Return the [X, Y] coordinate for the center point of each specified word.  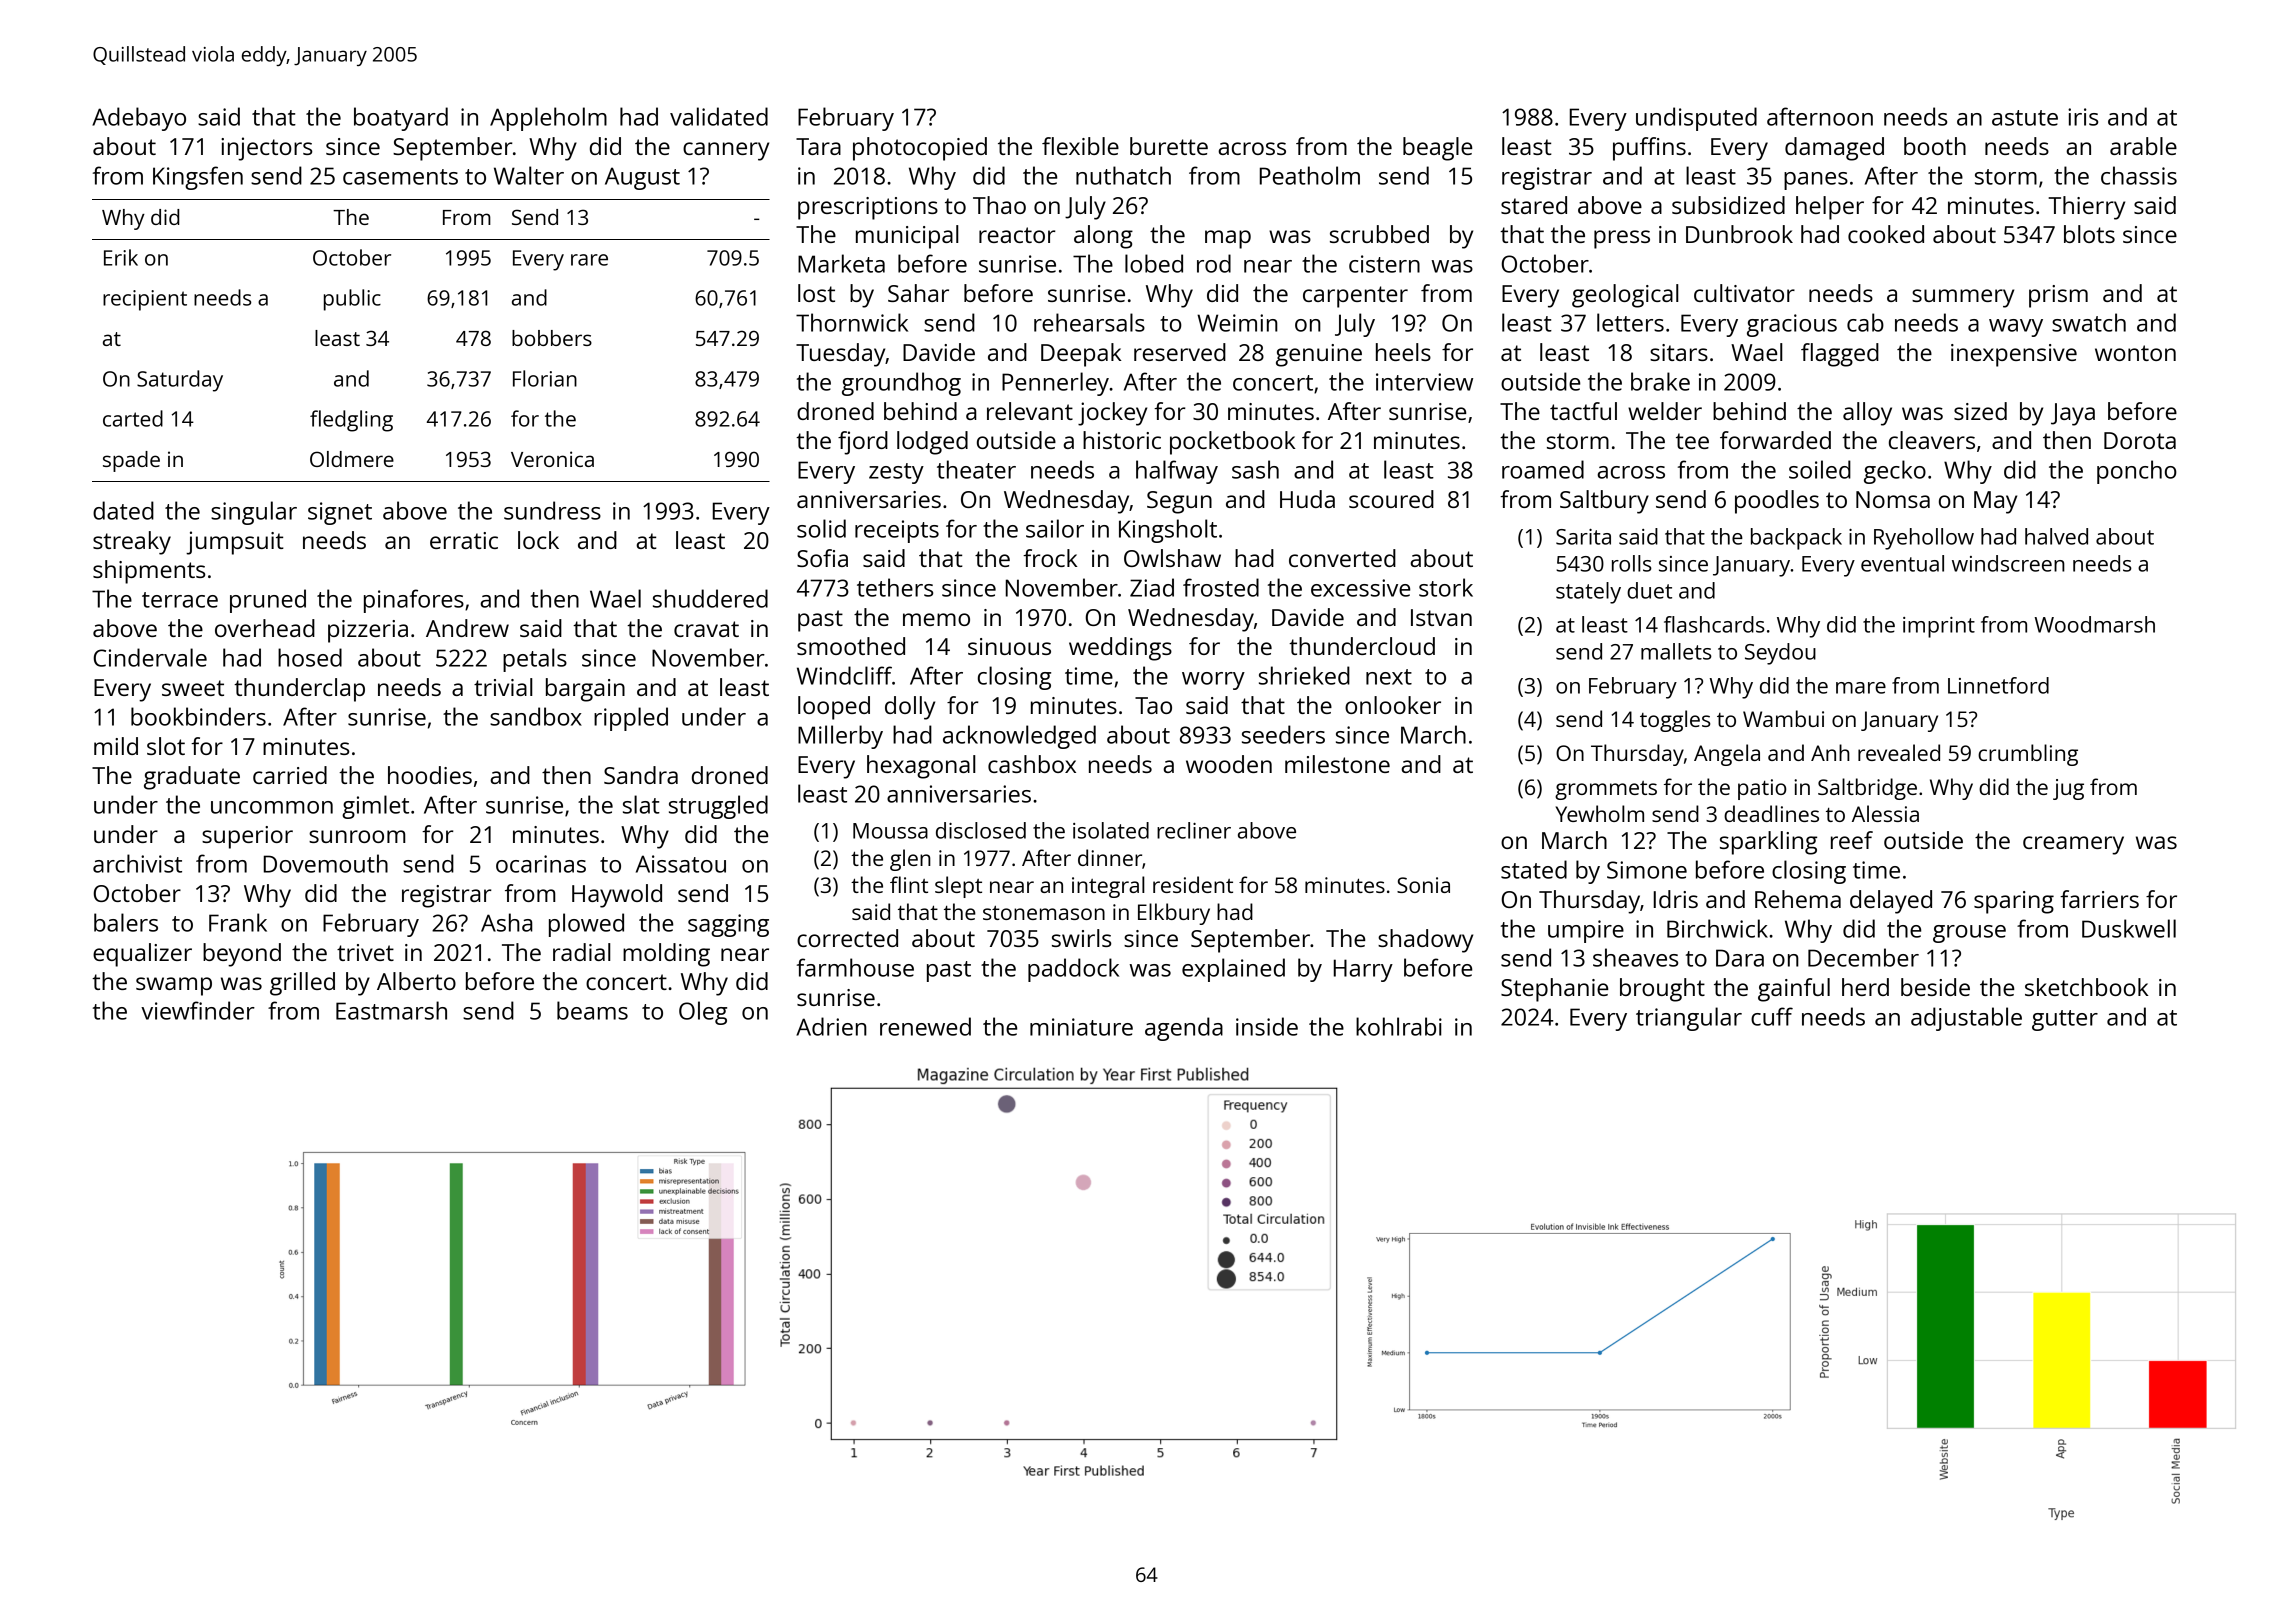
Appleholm [548, 119]
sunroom [357, 836]
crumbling [2028, 755]
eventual [1902, 563]
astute [2025, 118]
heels [1403, 352]
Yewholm [1599, 813]
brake [1660, 381]
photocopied [920, 149]
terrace [180, 600]
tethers [895, 587]
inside [1267, 1026]
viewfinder [198, 1010]
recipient [145, 300]
